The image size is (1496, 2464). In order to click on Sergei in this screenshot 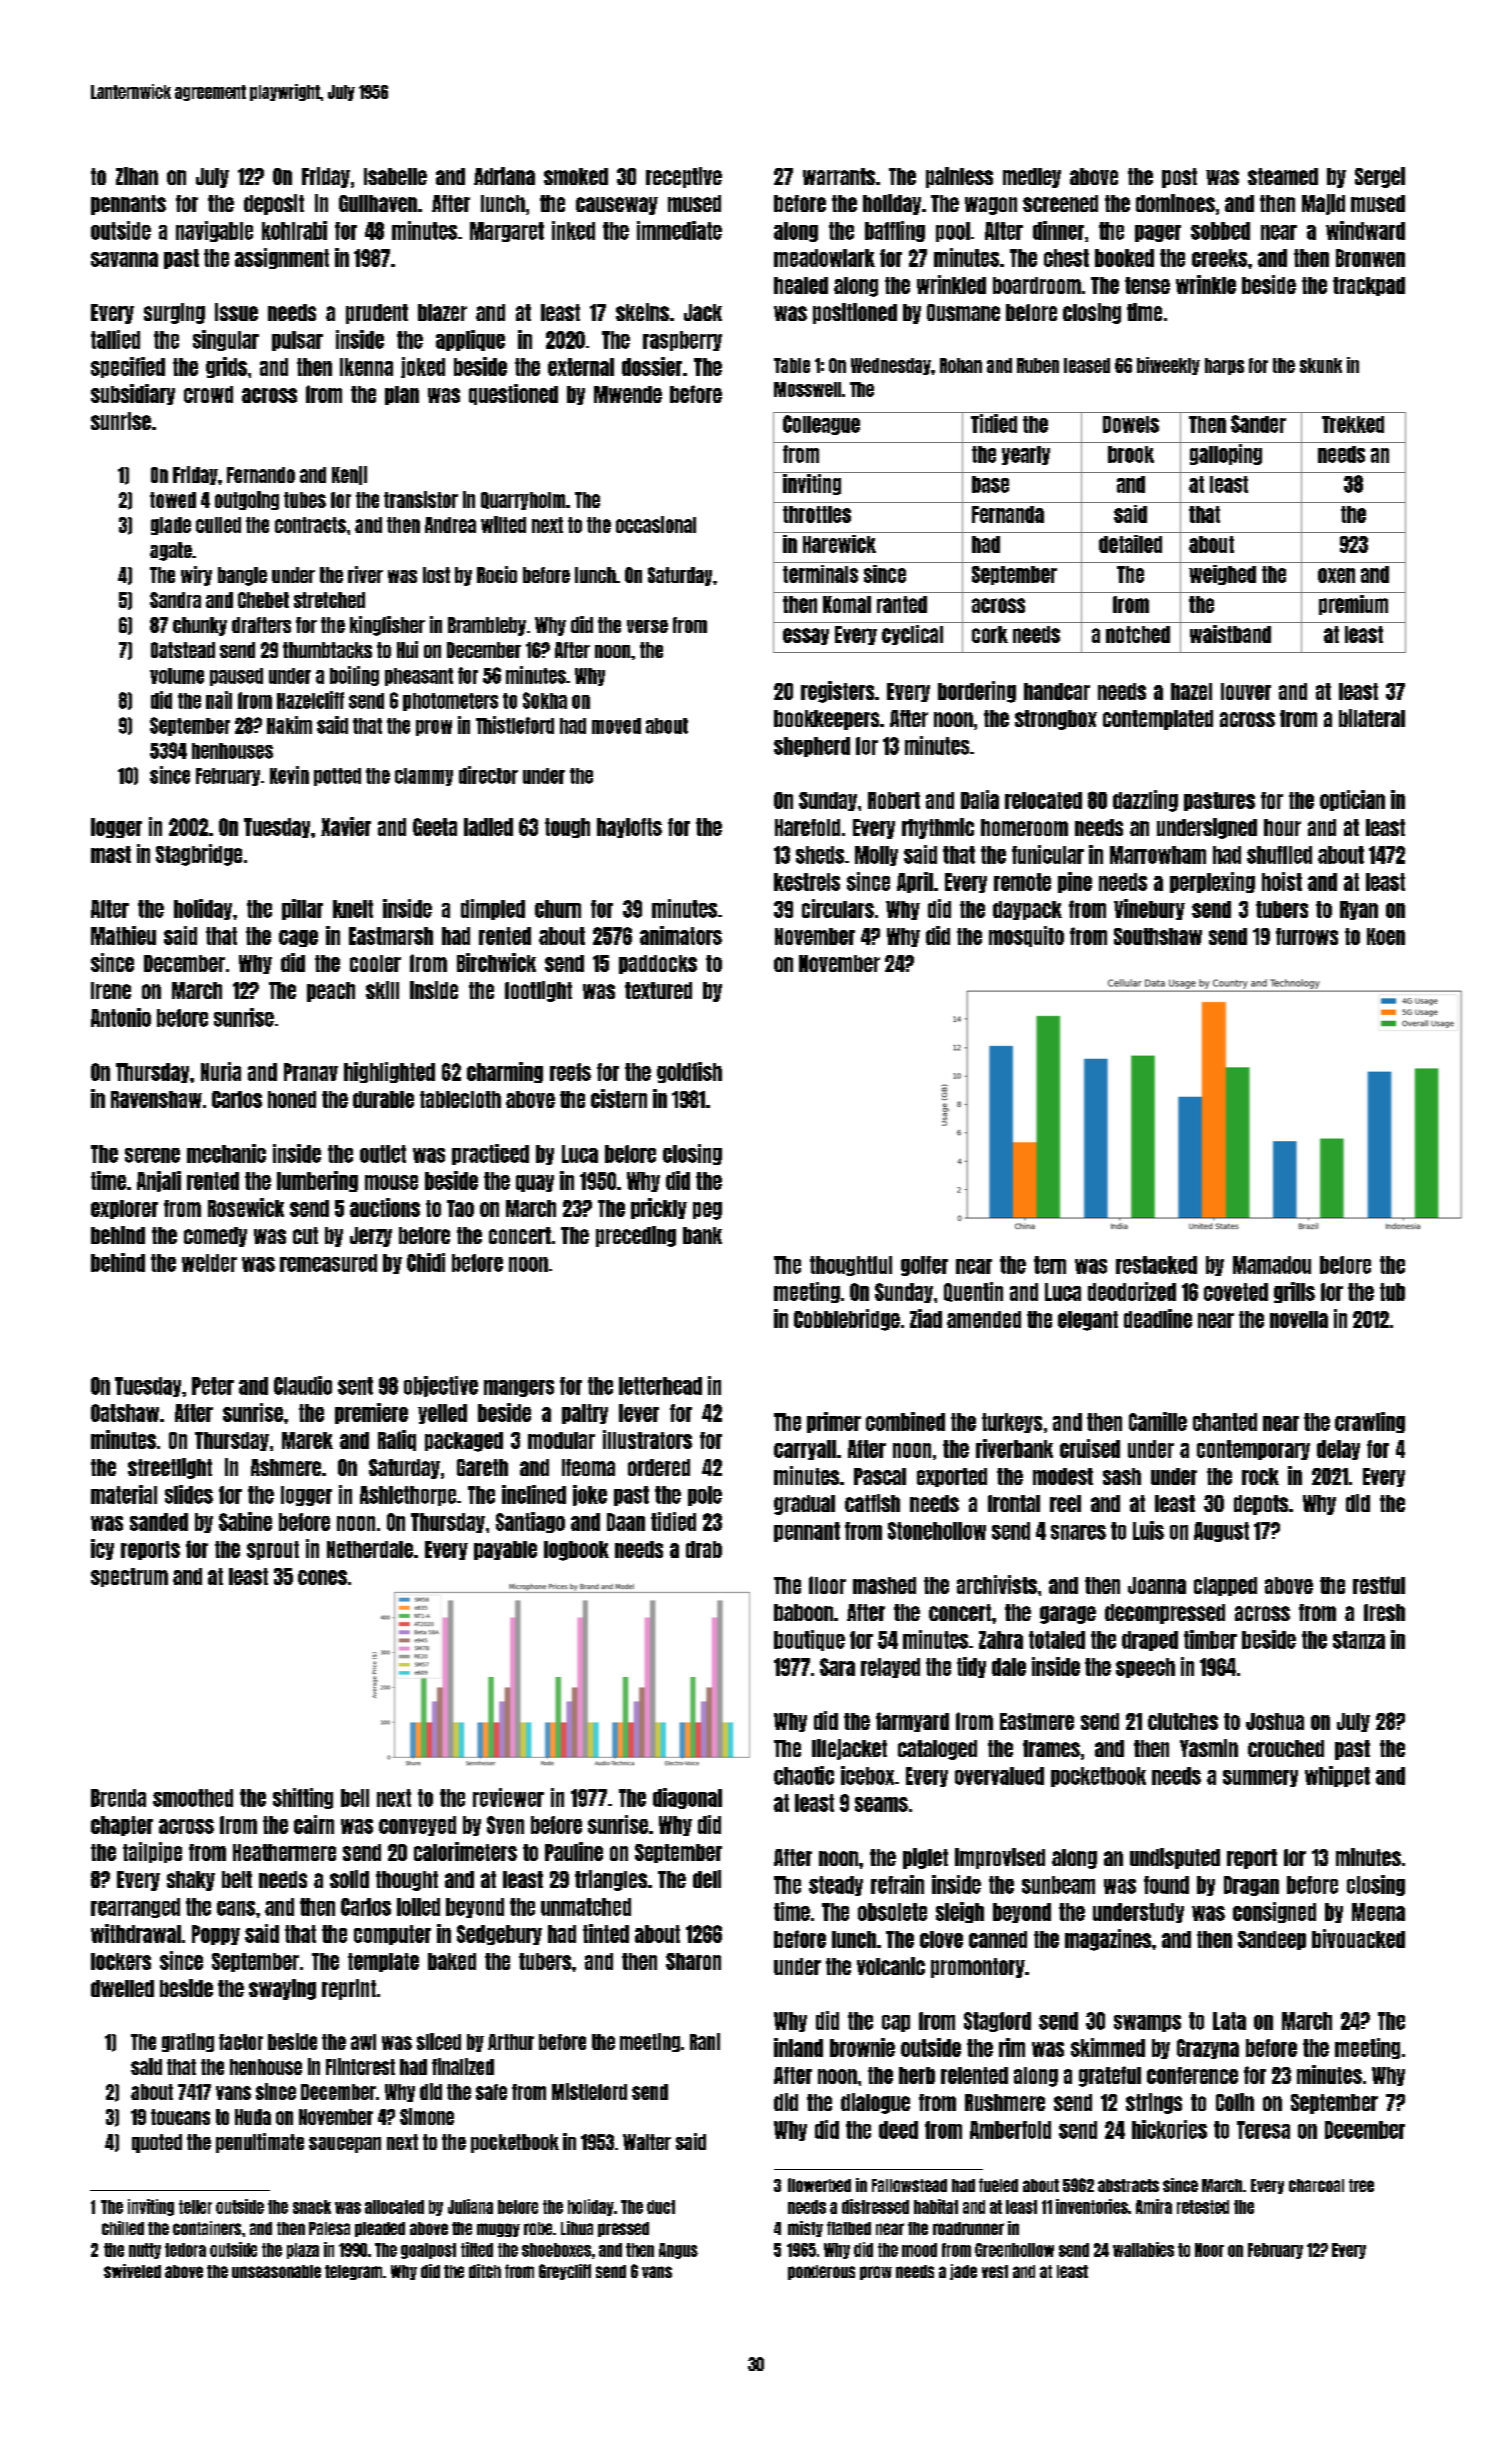, I will do `click(1380, 177)`.
